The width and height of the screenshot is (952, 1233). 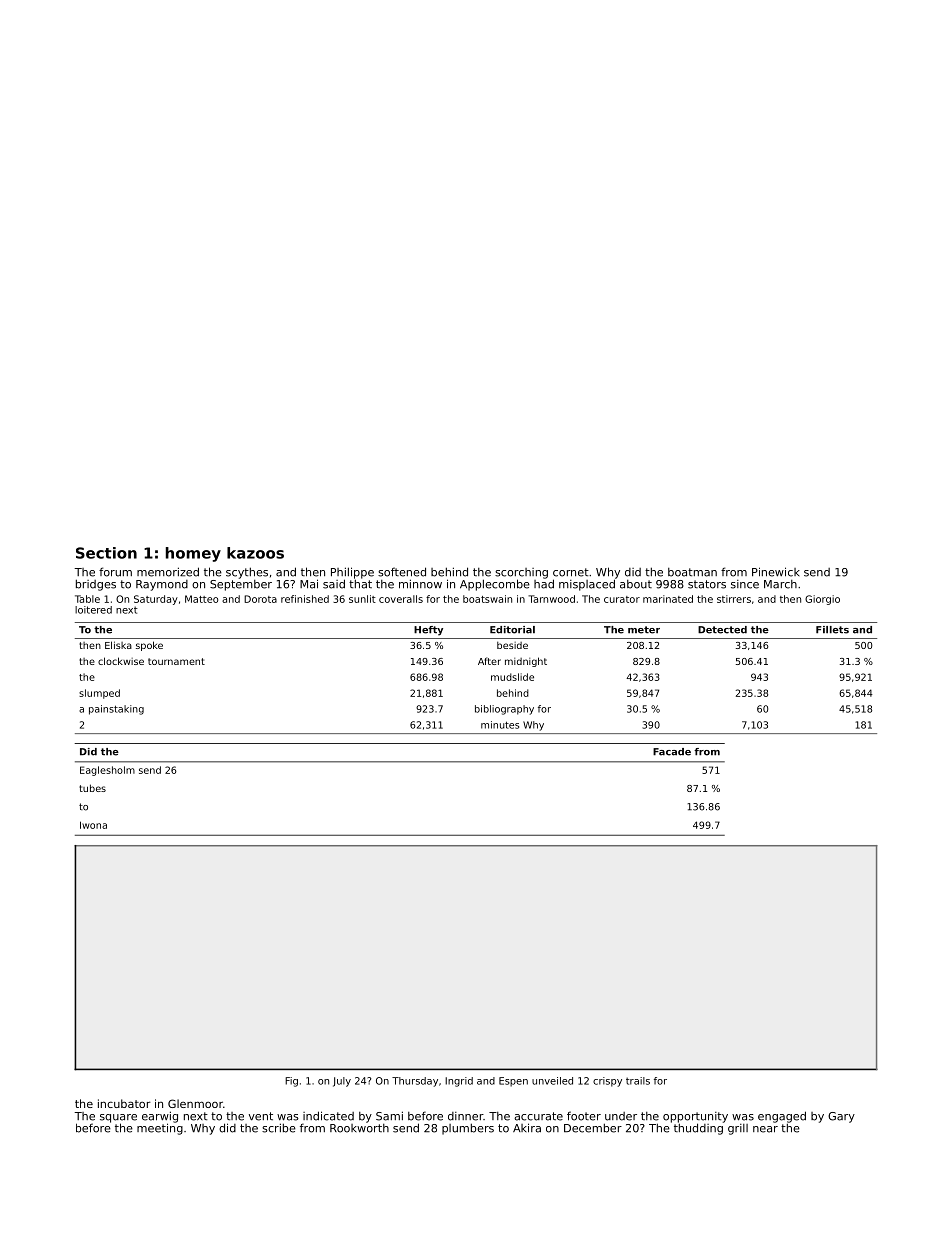 What do you see at coordinates (672, 752) in the screenshot?
I see `Facade` at bounding box center [672, 752].
